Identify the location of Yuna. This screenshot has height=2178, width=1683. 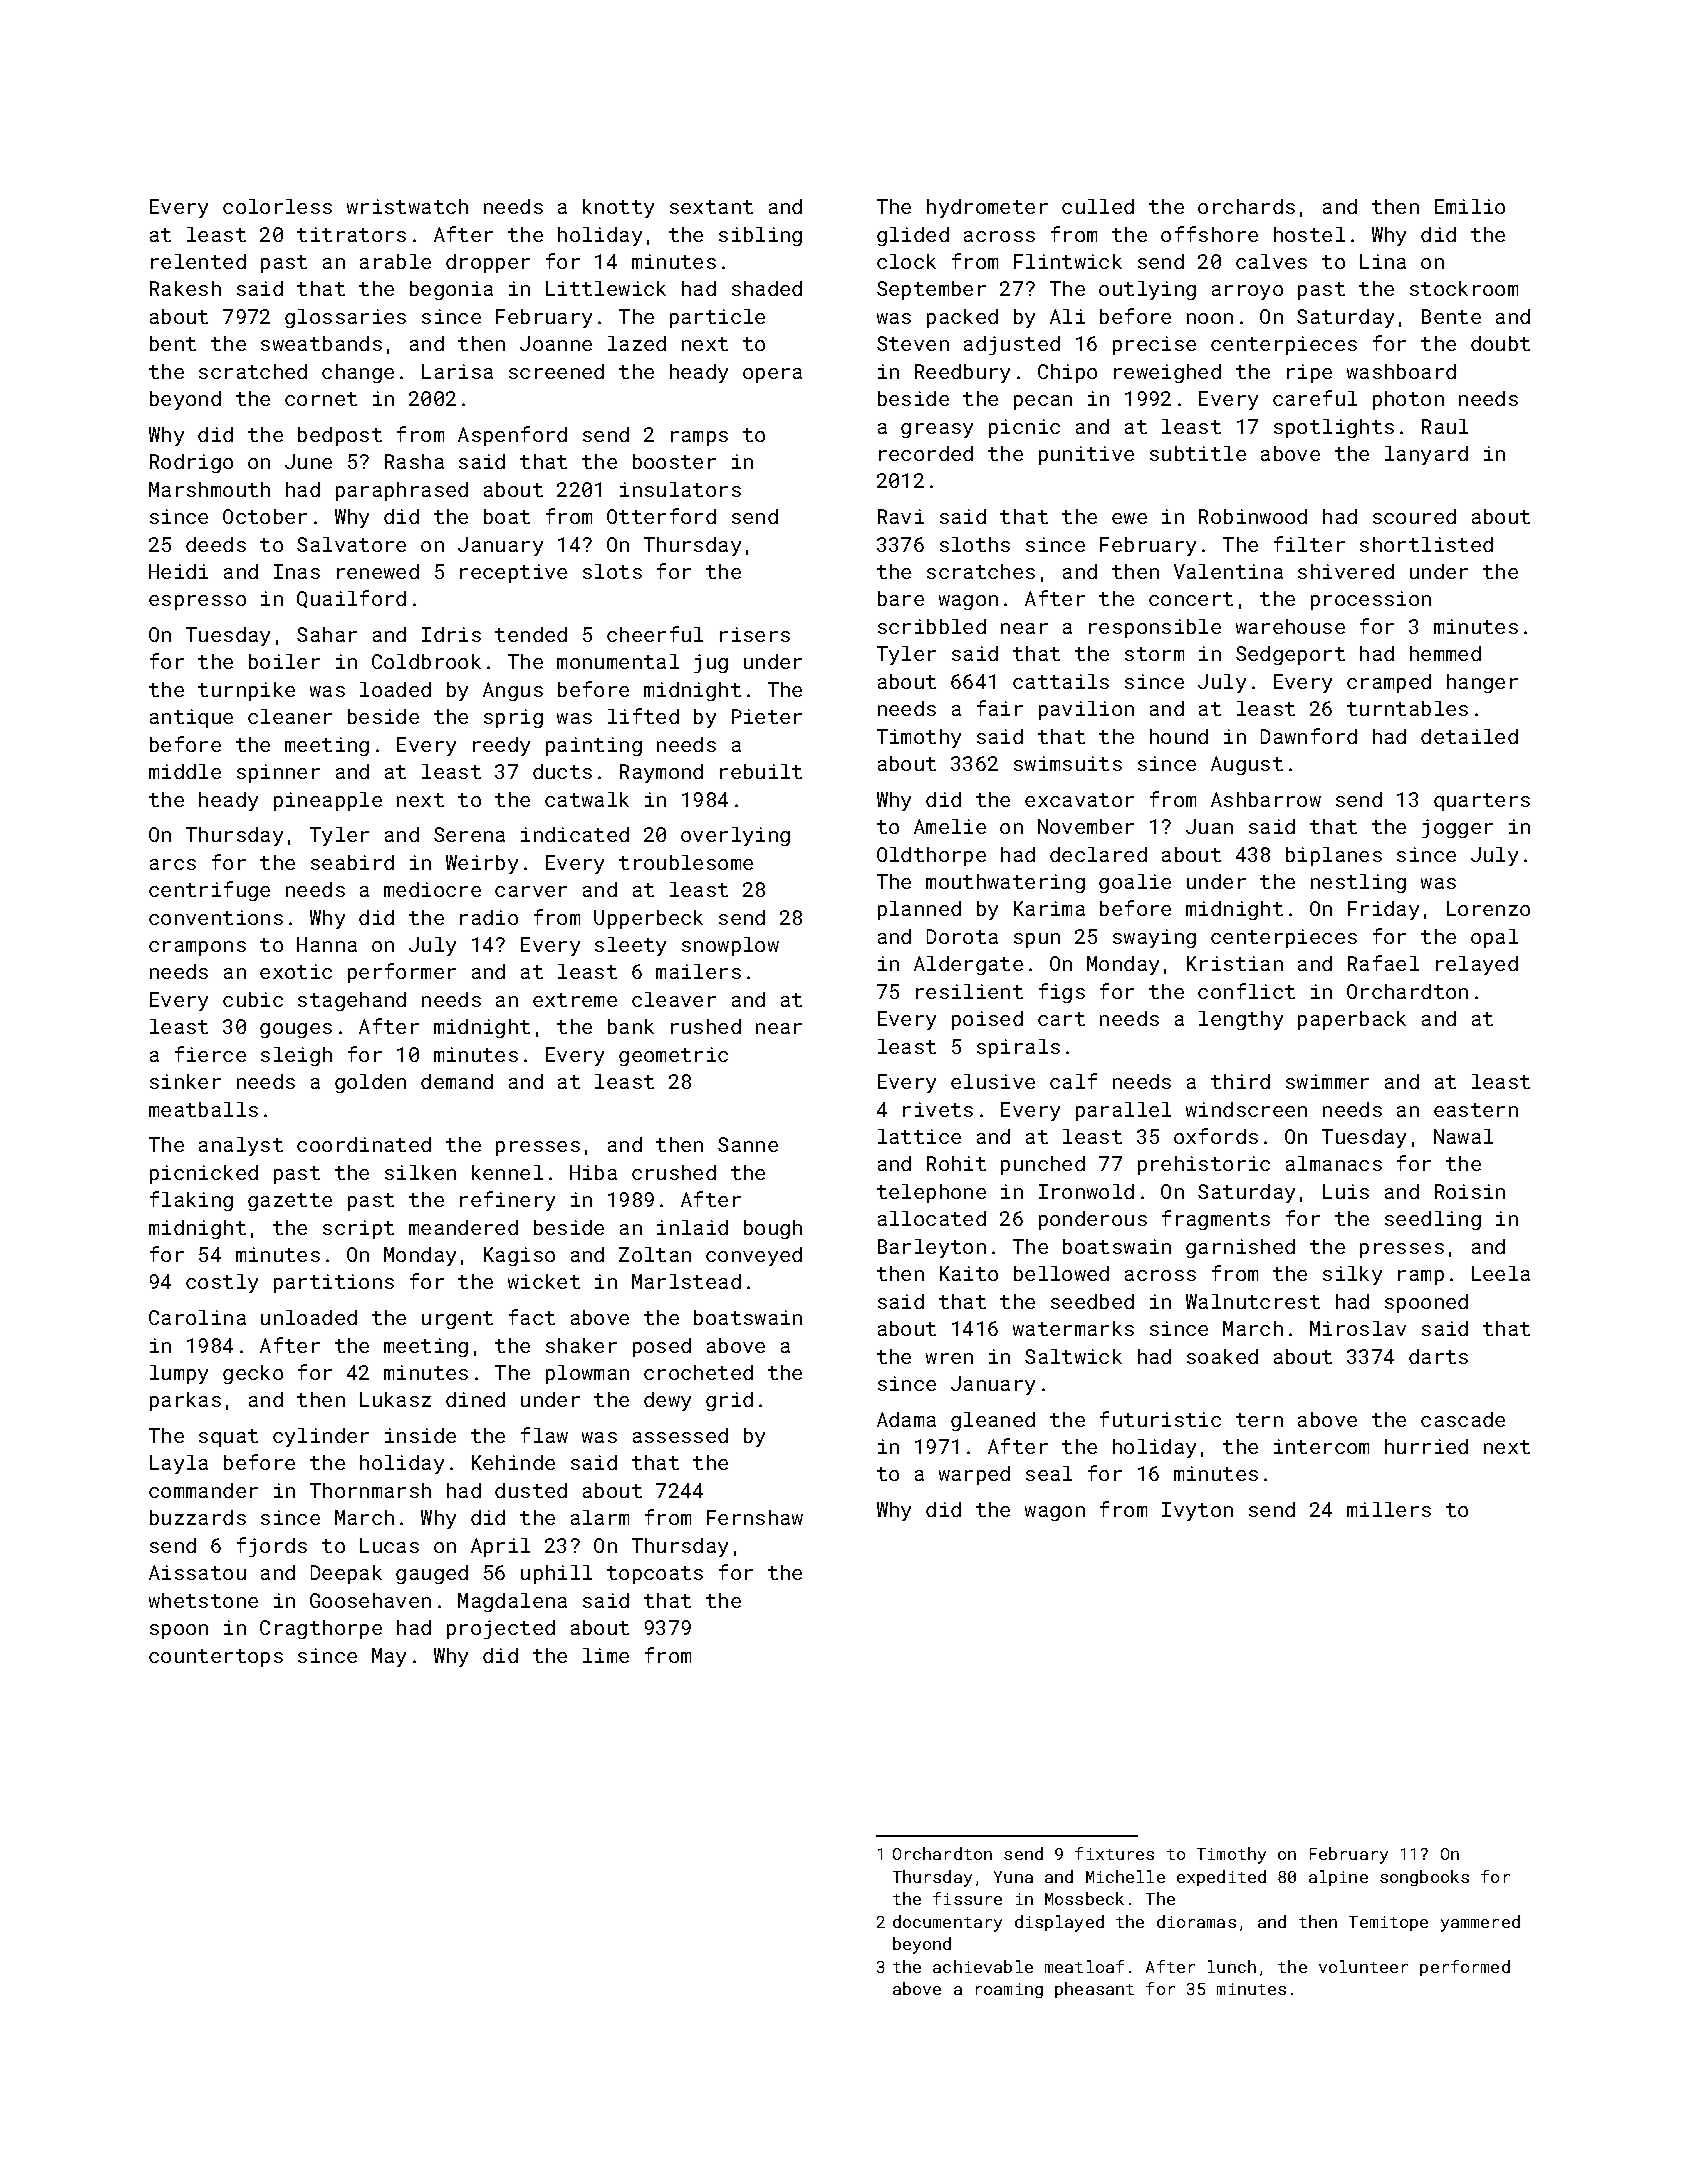
(1013, 1877).
